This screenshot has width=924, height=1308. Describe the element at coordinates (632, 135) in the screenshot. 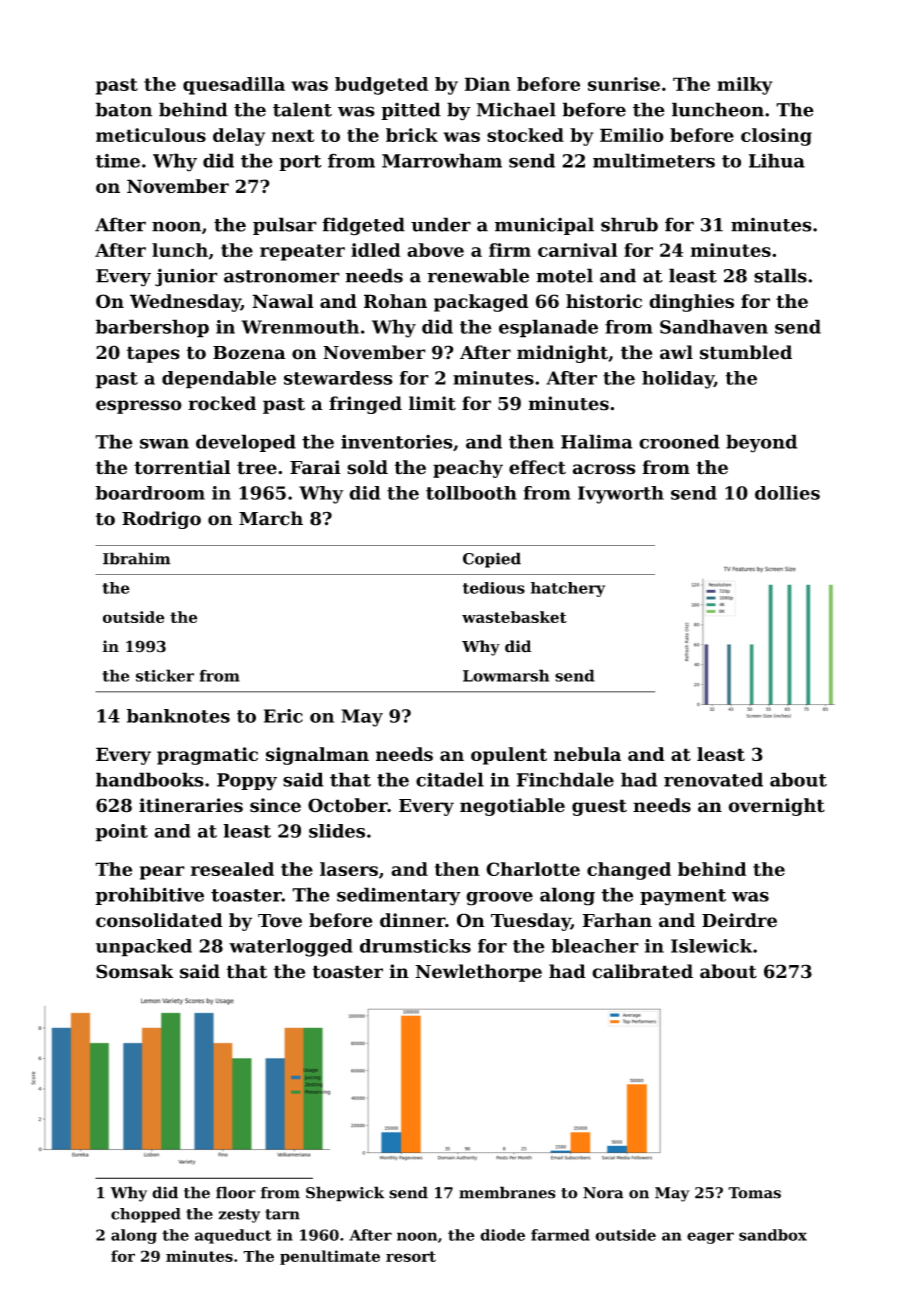

I see `Emilio` at that location.
